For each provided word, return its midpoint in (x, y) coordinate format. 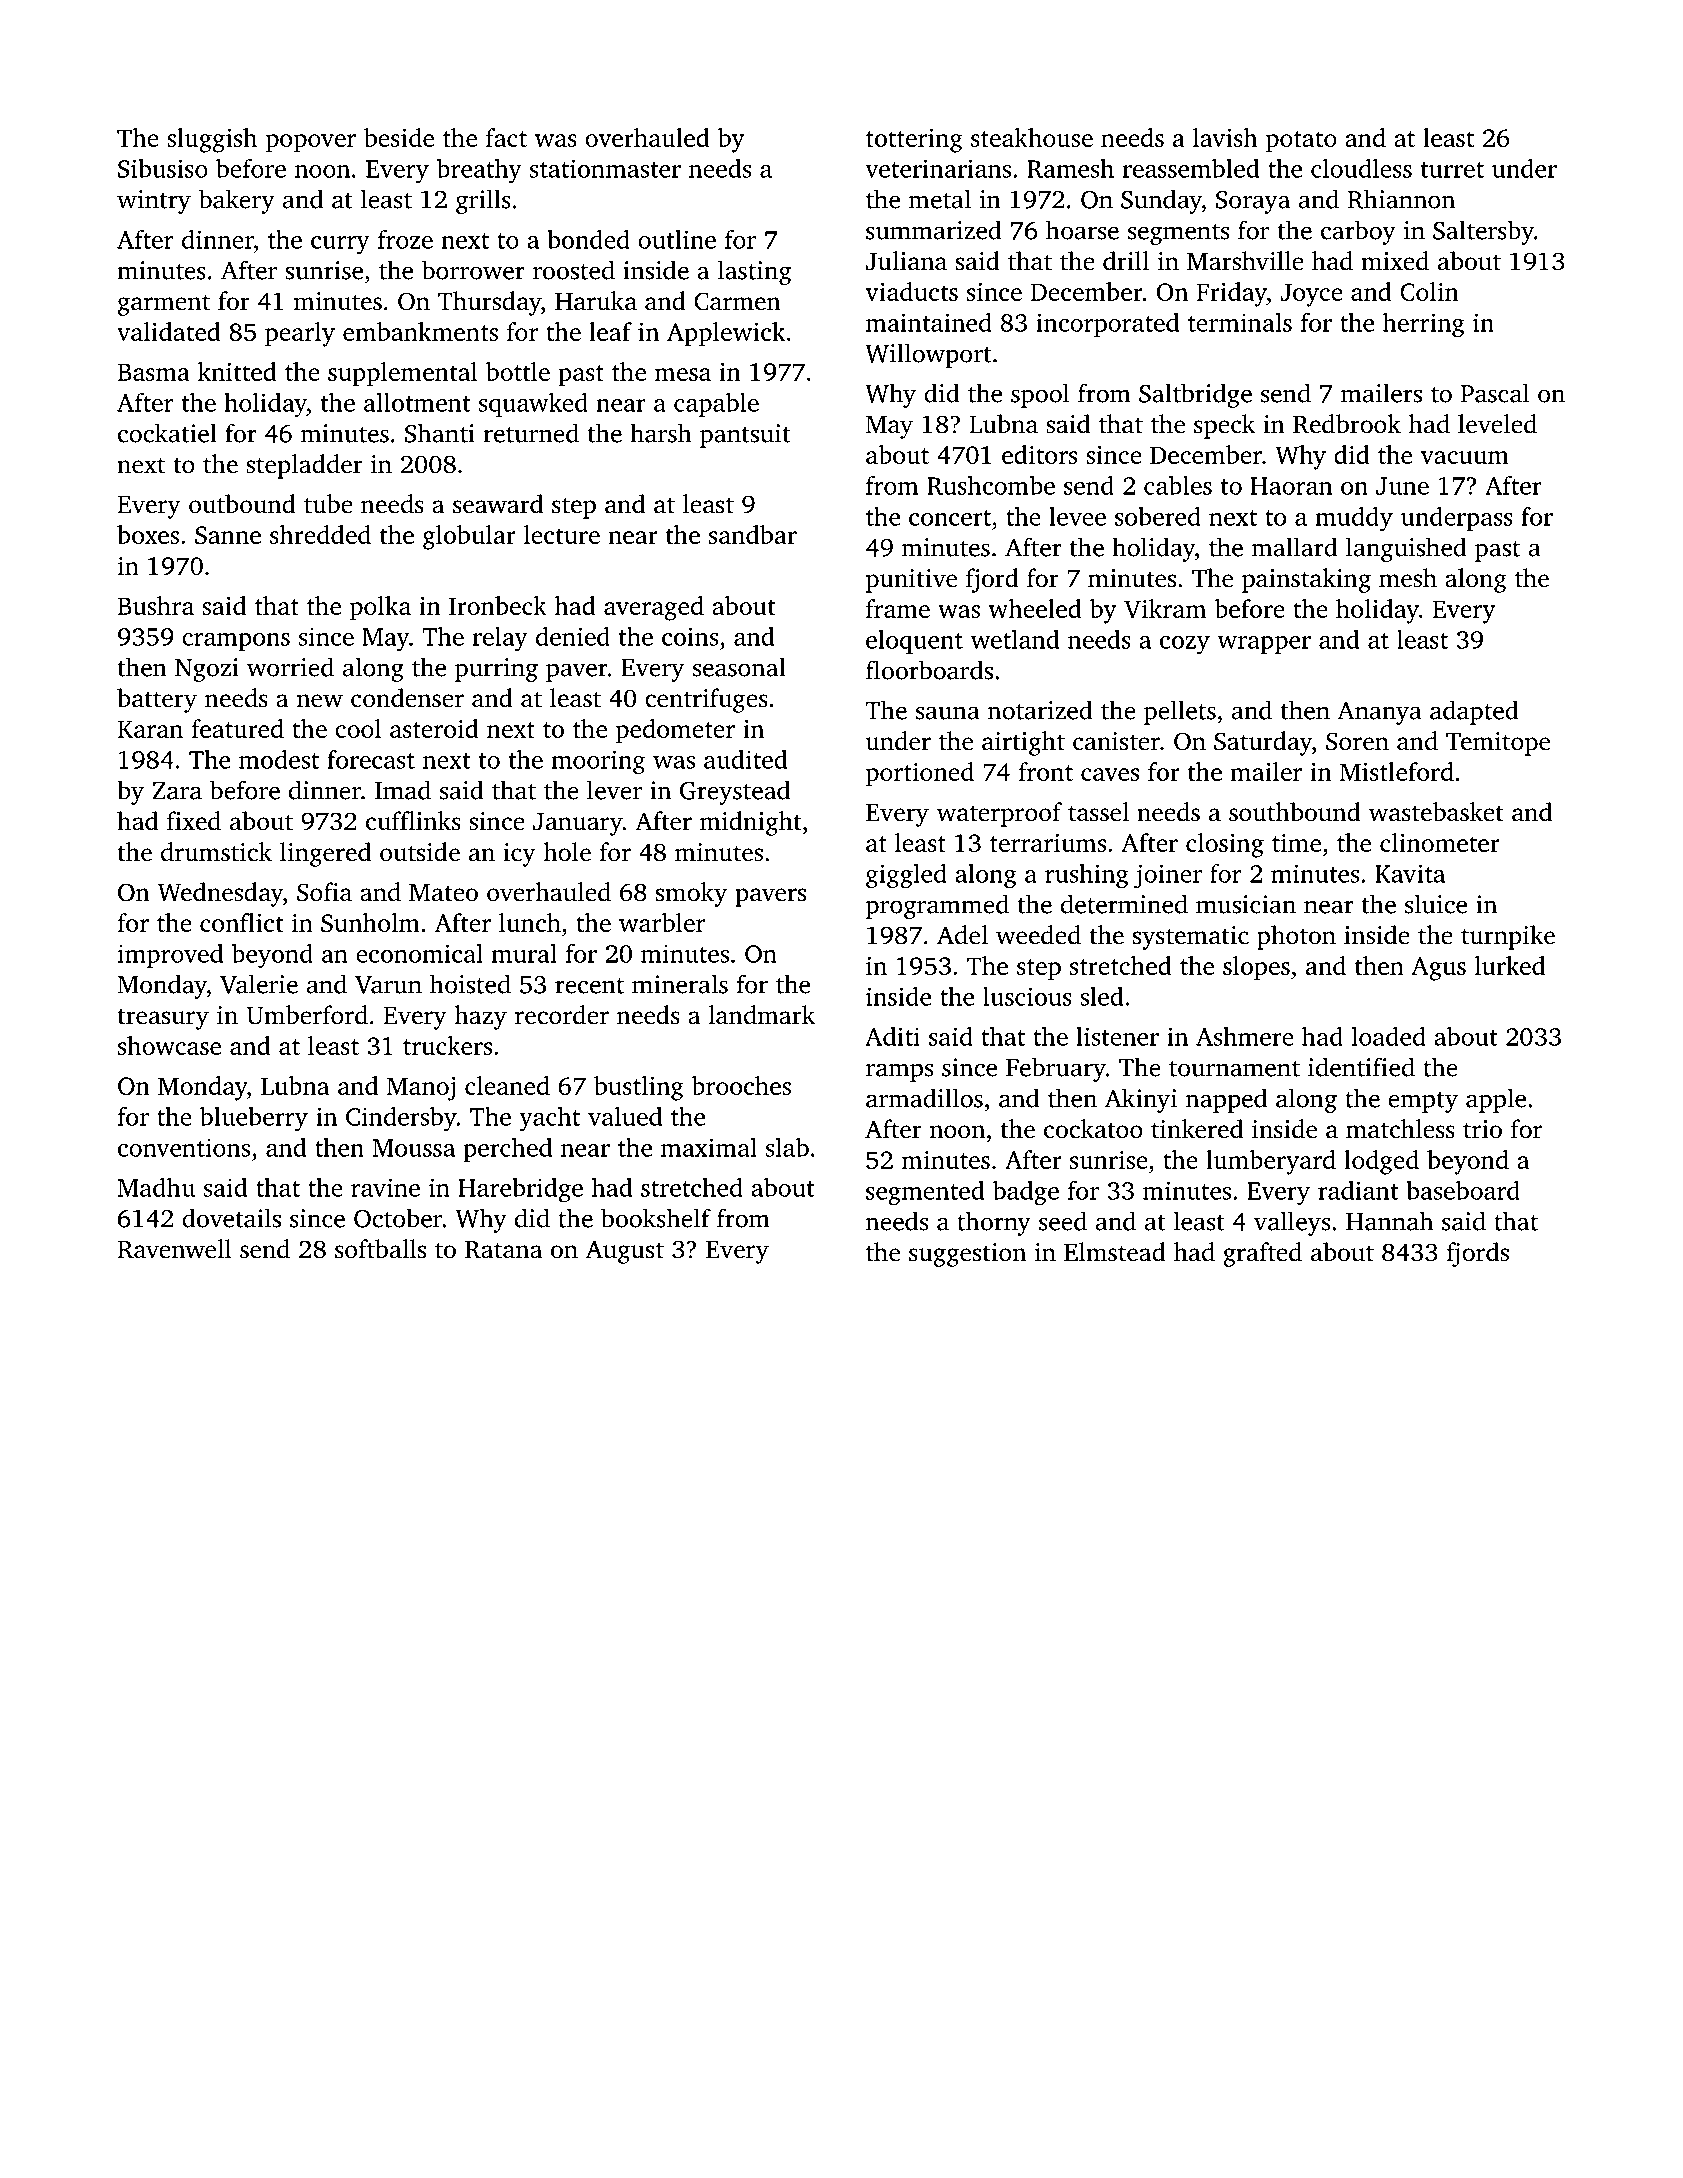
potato (1301, 142)
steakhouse (1032, 137)
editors (1039, 454)
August (625, 1252)
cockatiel (167, 433)
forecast (371, 759)
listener (1117, 1036)
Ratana (504, 1250)
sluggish (212, 140)
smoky (691, 894)
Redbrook (1347, 424)
